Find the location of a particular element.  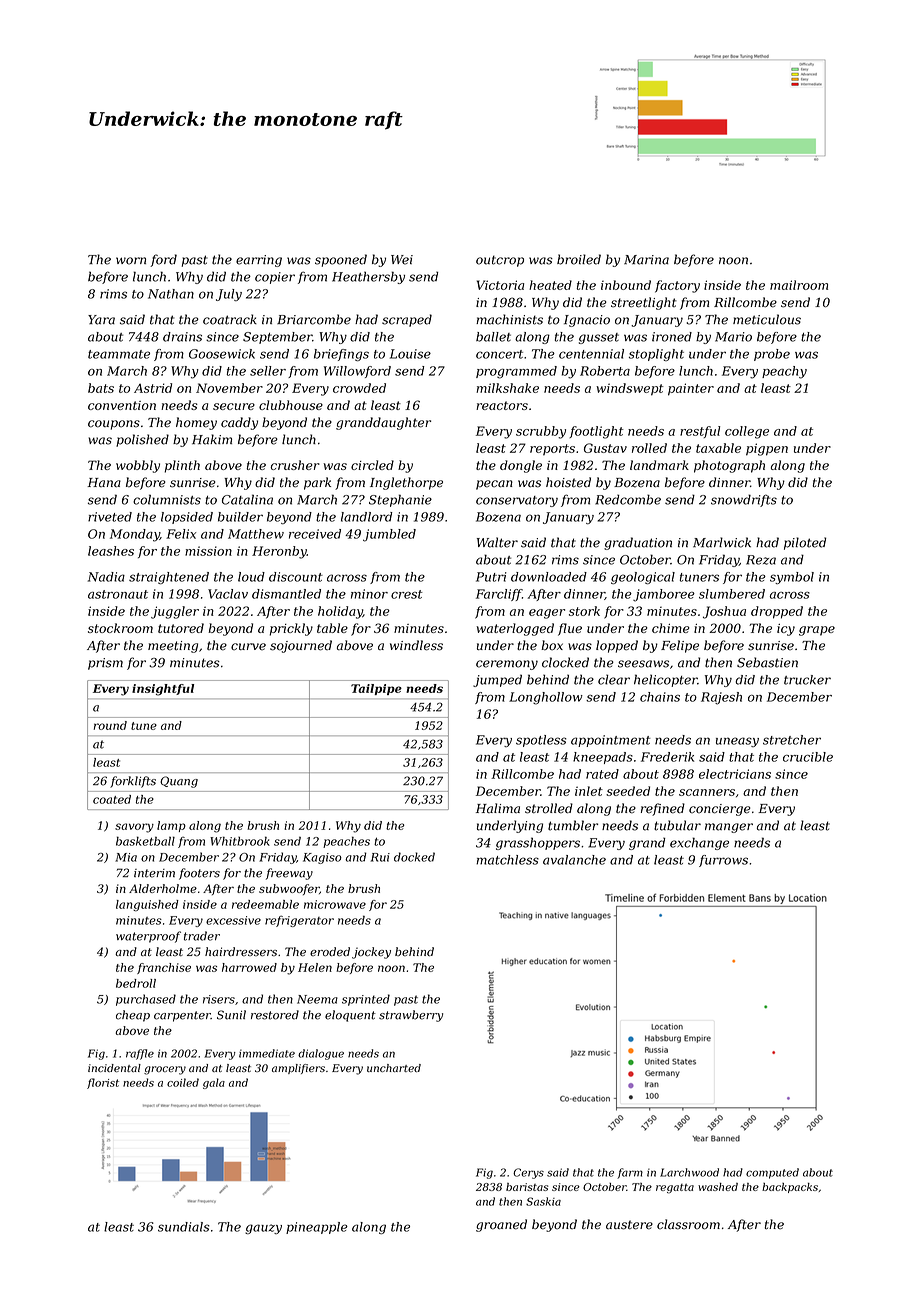

jumped is located at coordinates (497, 680).
